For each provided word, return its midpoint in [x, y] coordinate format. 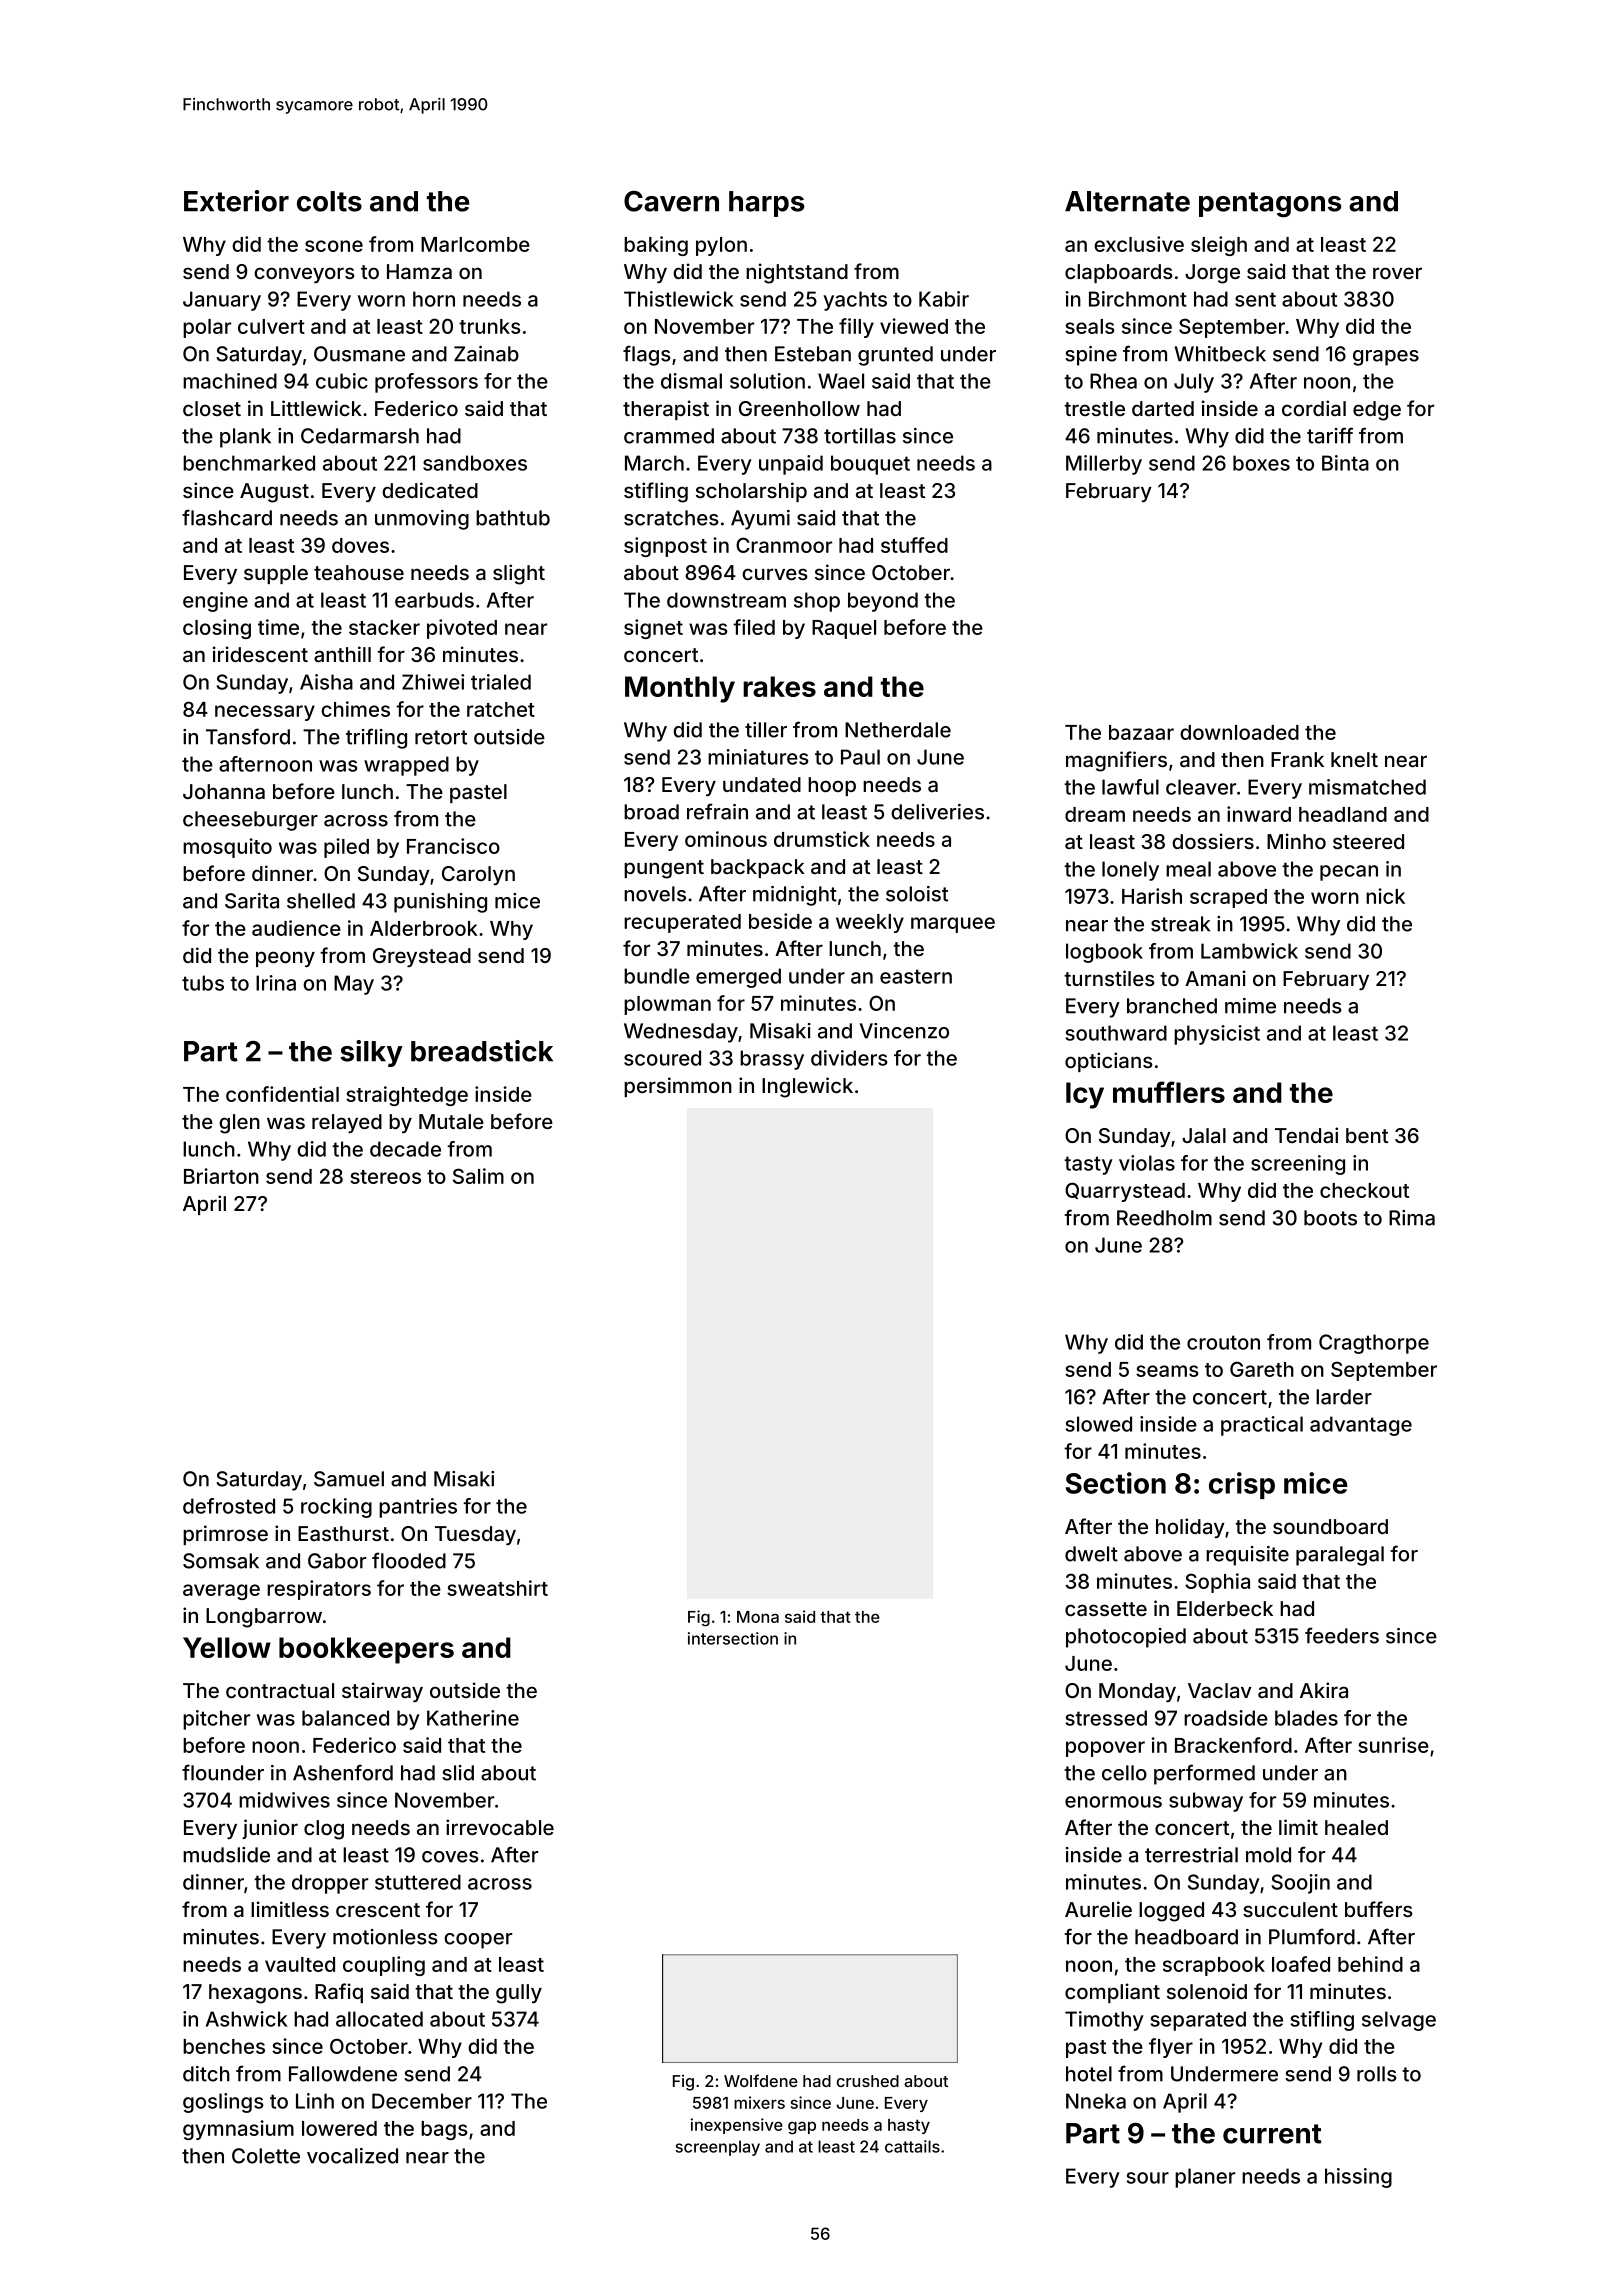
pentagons [1270, 204]
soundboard [1330, 1526]
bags [444, 2130]
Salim [478, 1176]
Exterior [236, 201]
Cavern [671, 201]
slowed [1099, 1424]
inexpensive [737, 2126]
